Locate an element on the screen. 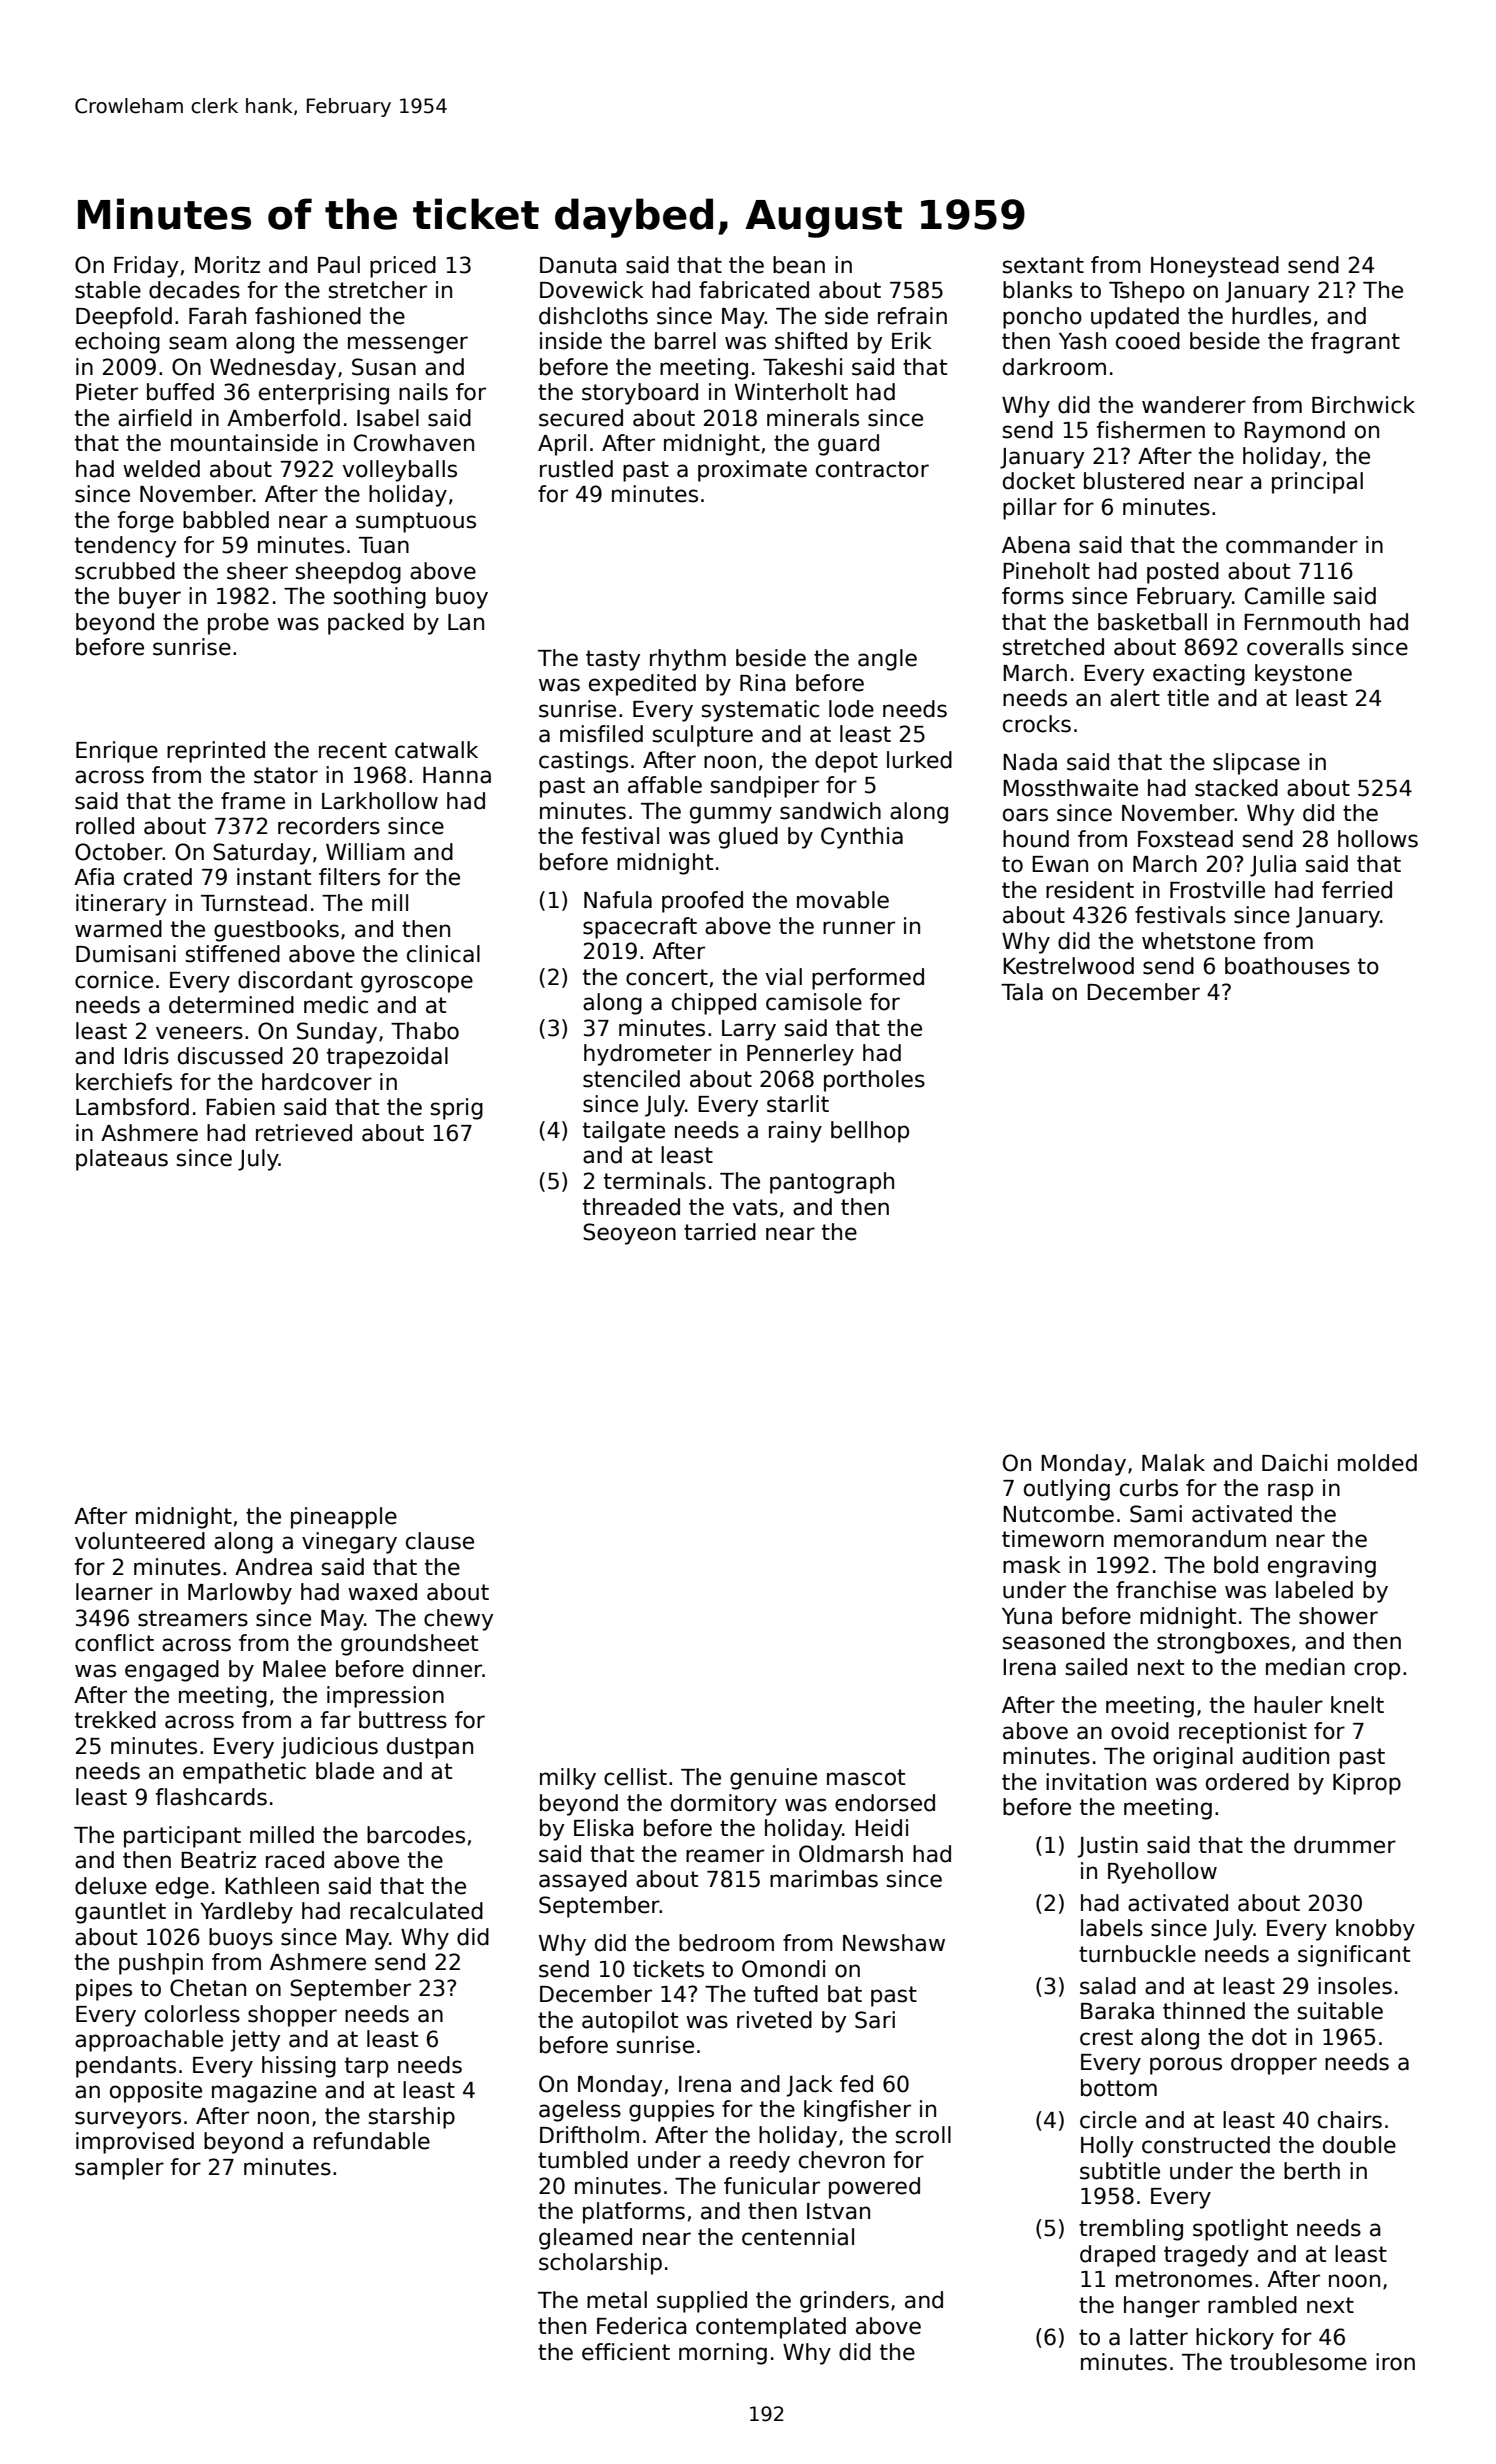 The height and width of the screenshot is (2464, 1496). mask is located at coordinates (1032, 1565).
